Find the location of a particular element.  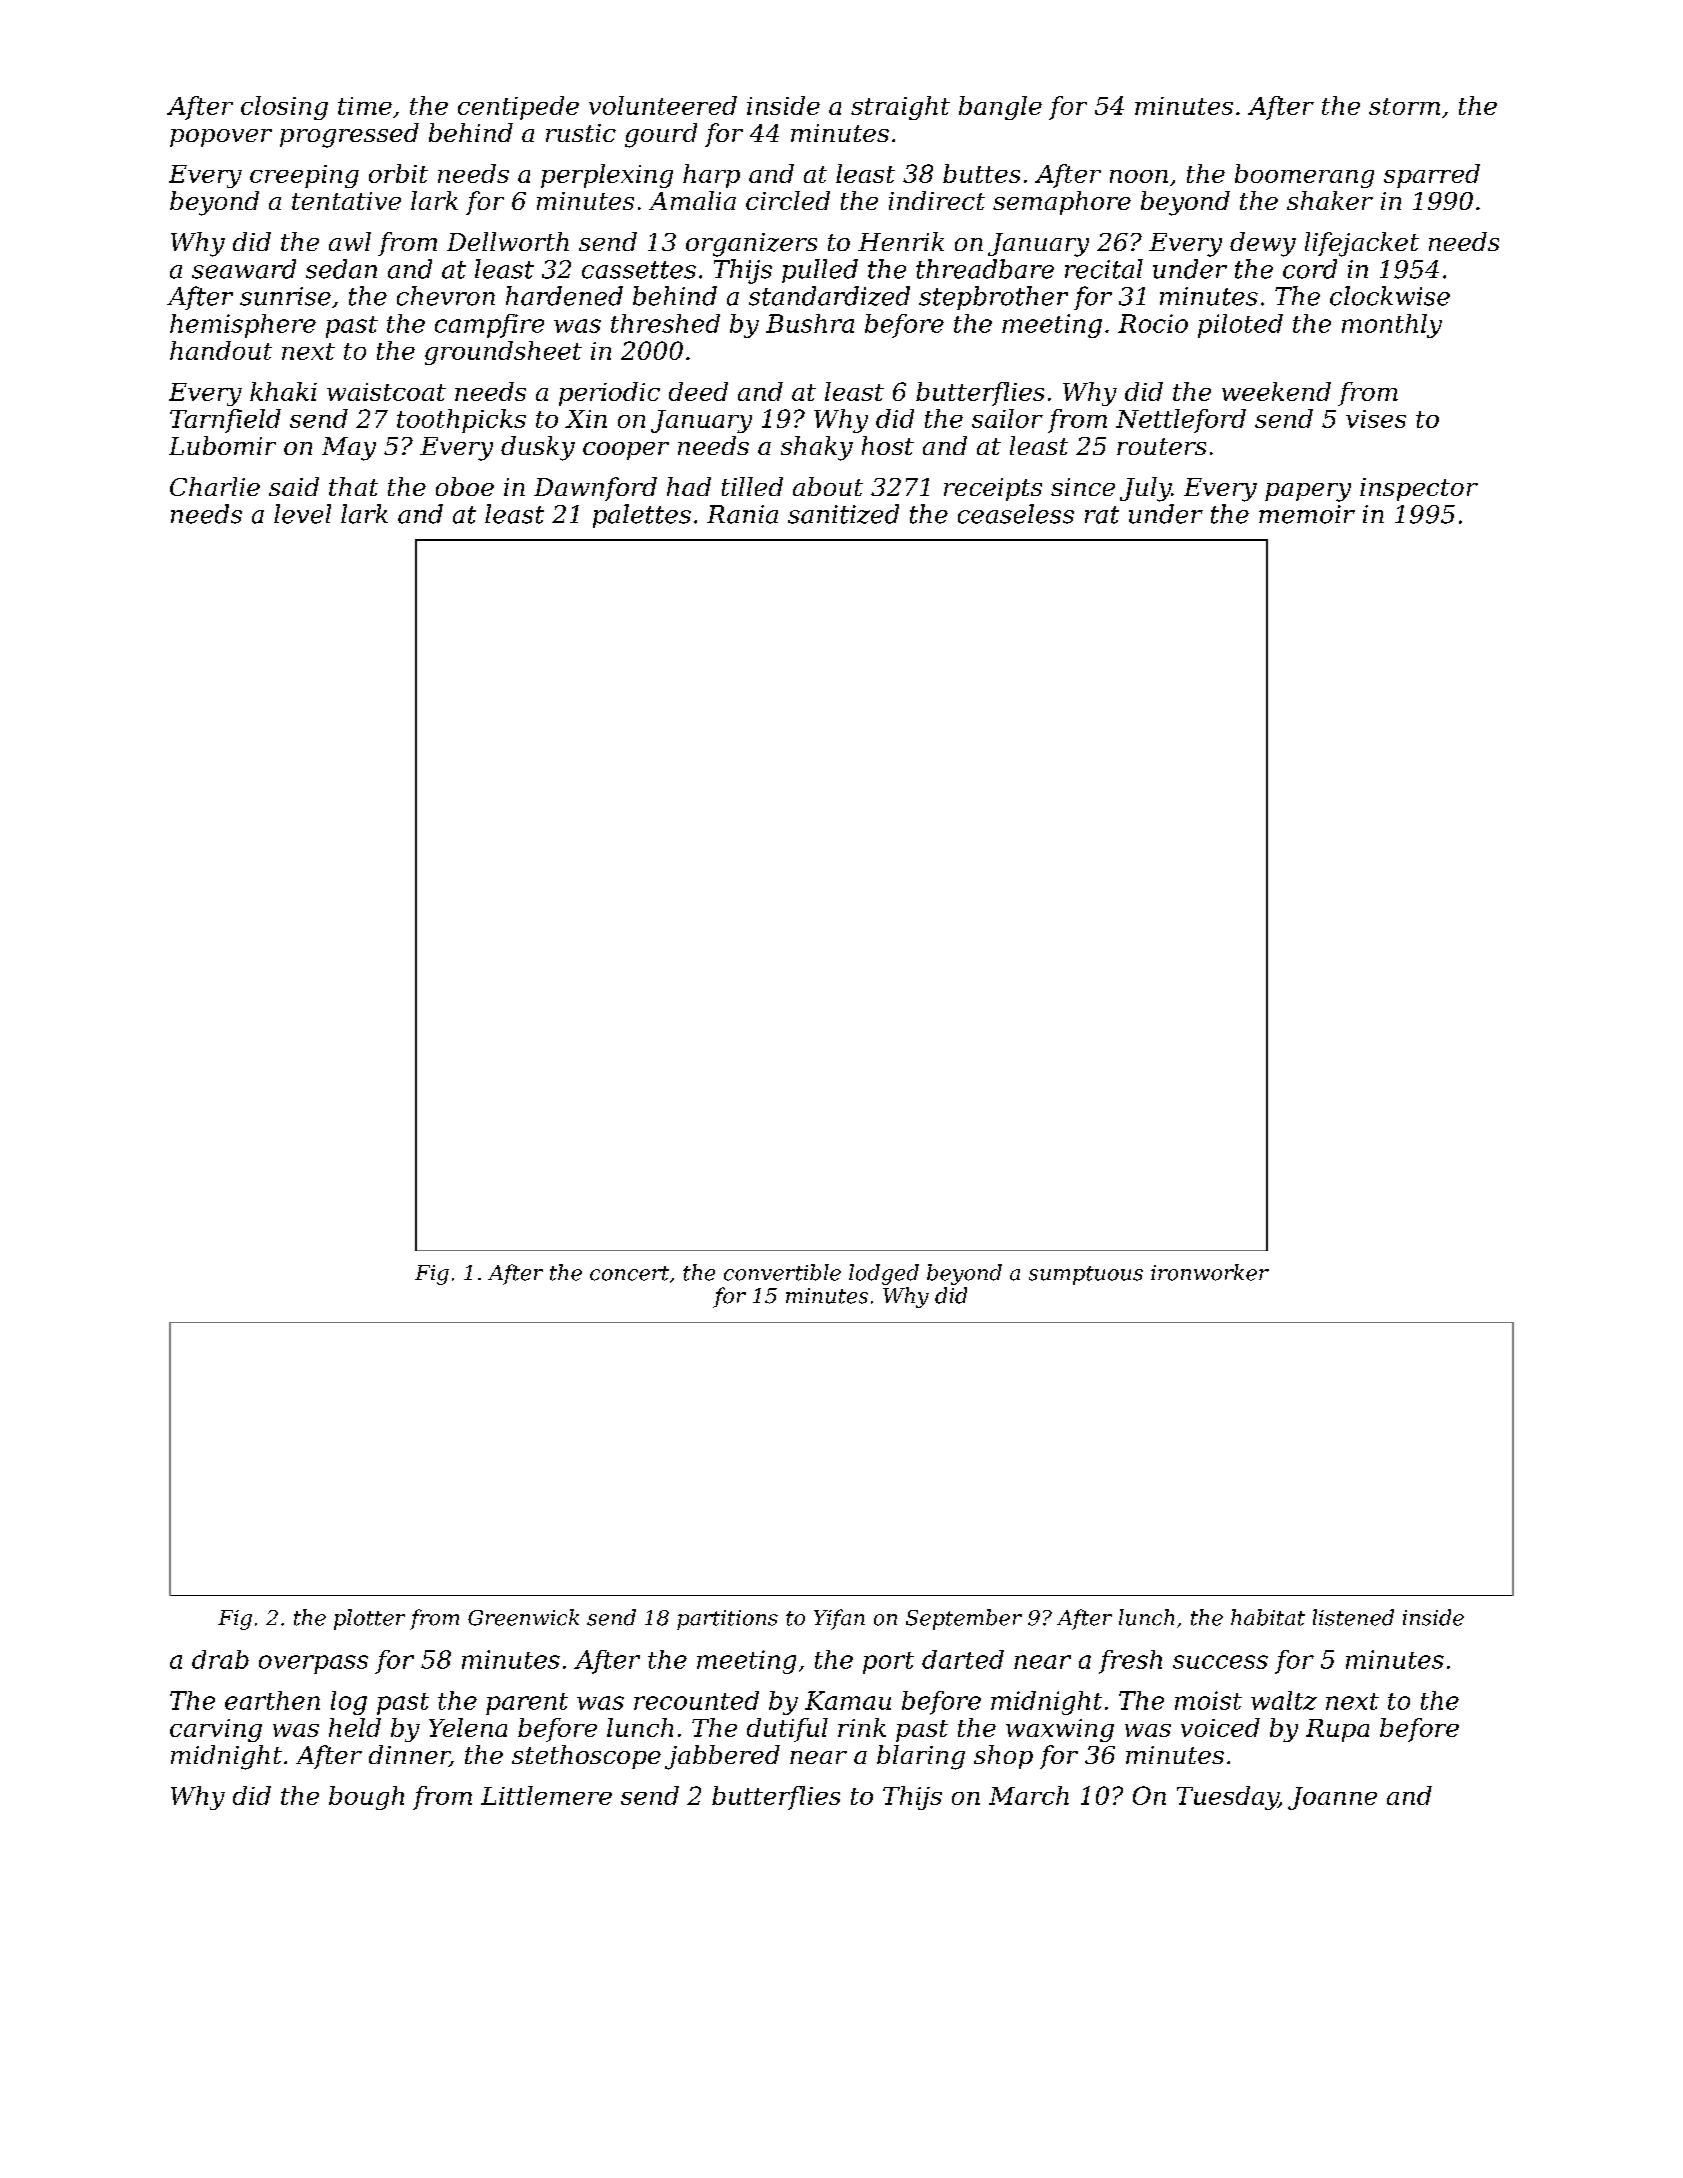

concert is located at coordinates (629, 1273).
